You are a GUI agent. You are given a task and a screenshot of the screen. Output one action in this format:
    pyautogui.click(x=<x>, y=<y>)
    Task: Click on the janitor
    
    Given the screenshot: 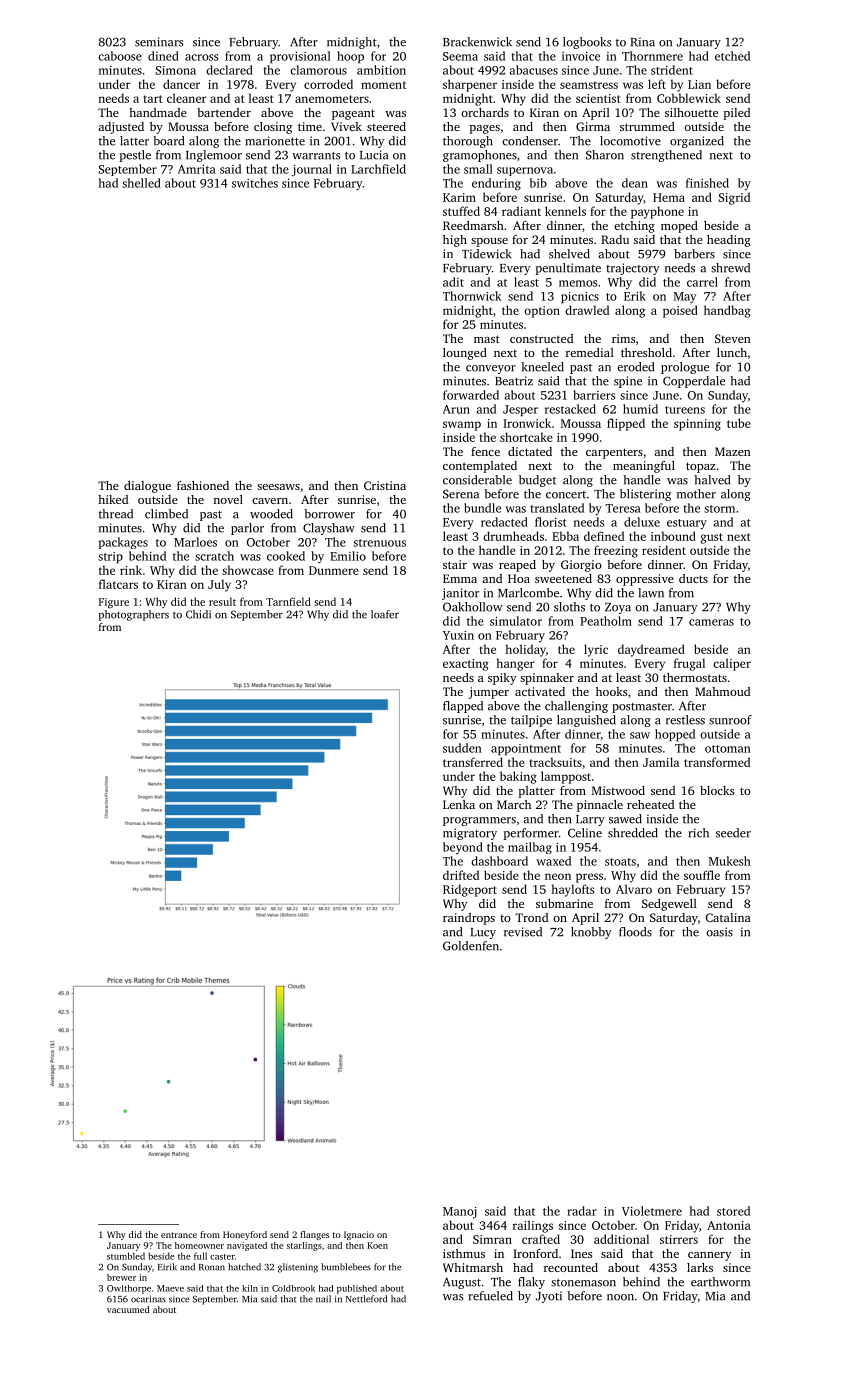 What is the action you would take?
    pyautogui.click(x=460, y=594)
